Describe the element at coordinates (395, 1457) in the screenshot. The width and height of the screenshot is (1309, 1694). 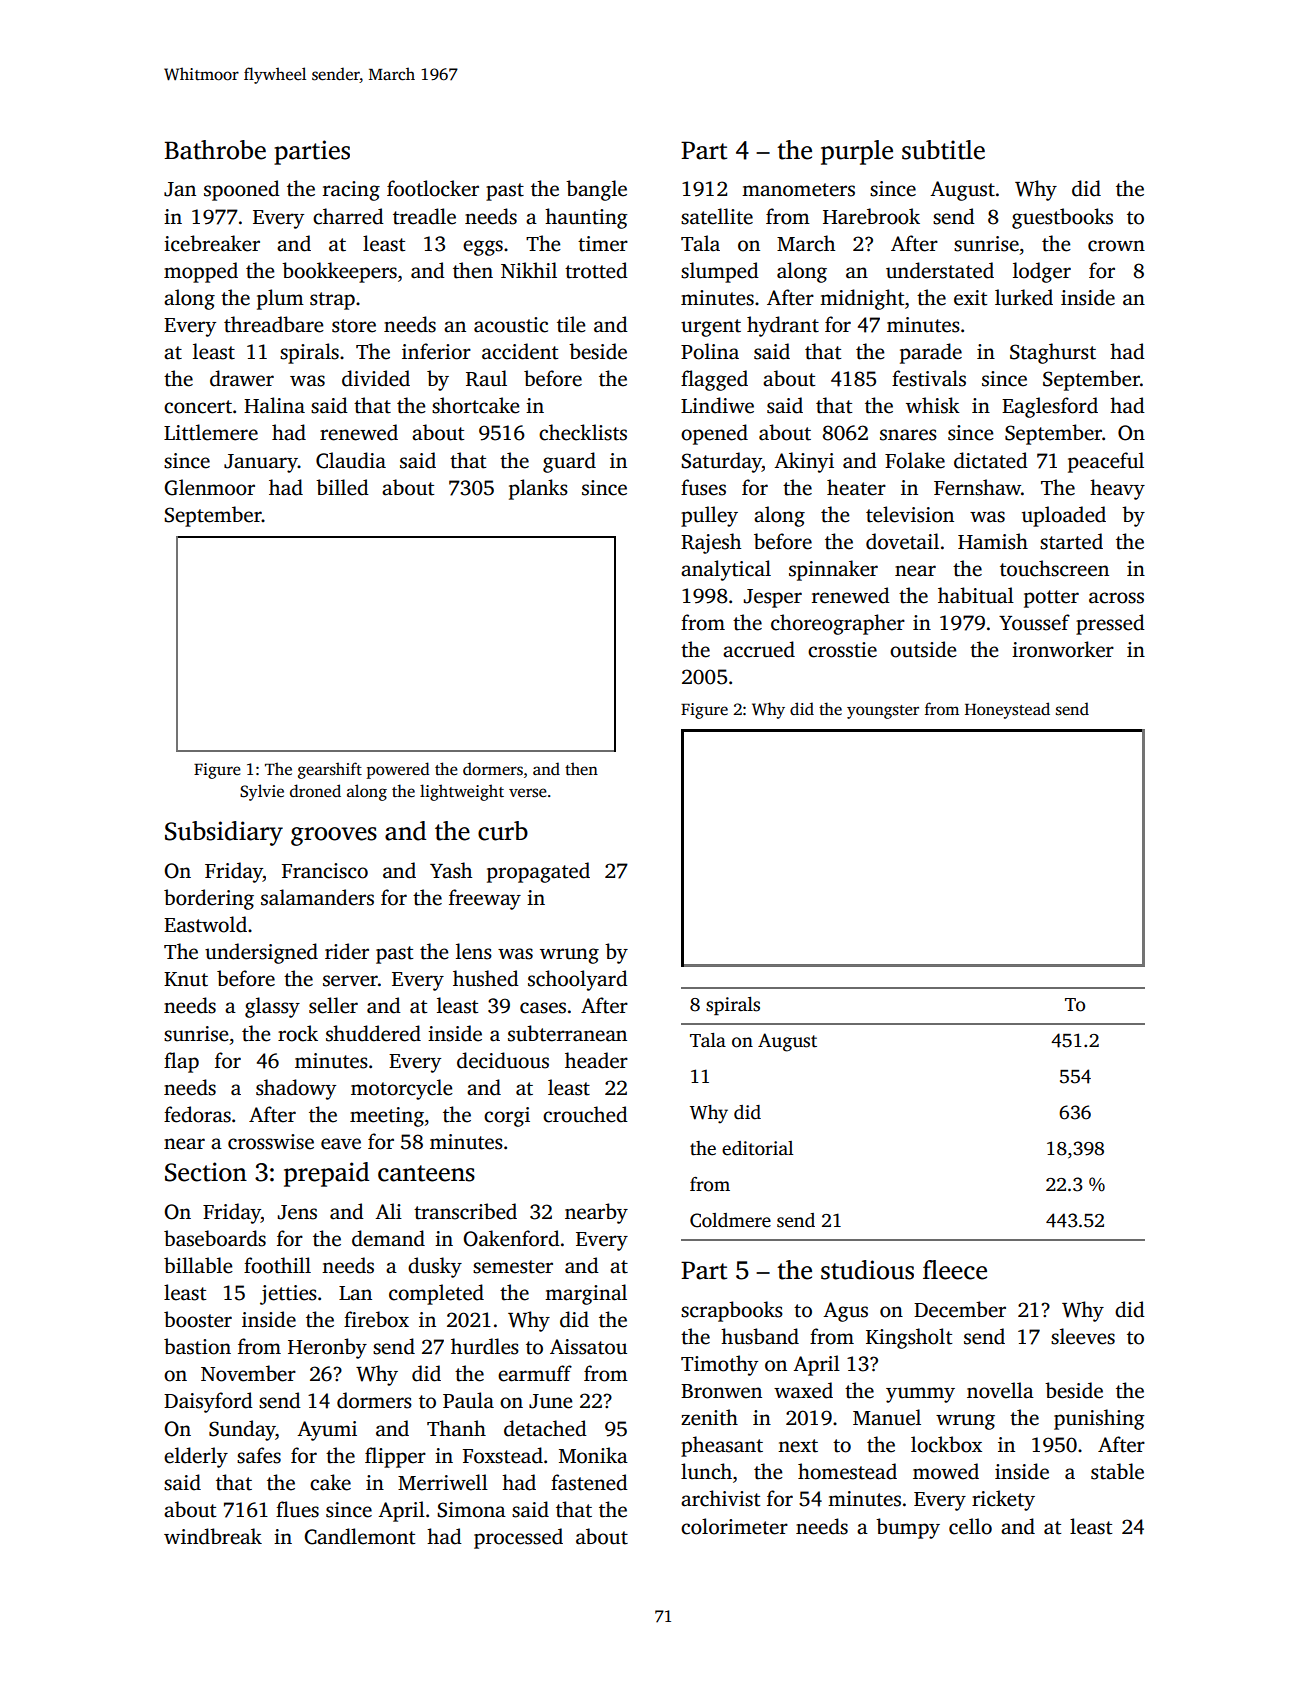
I see `flipper` at that location.
